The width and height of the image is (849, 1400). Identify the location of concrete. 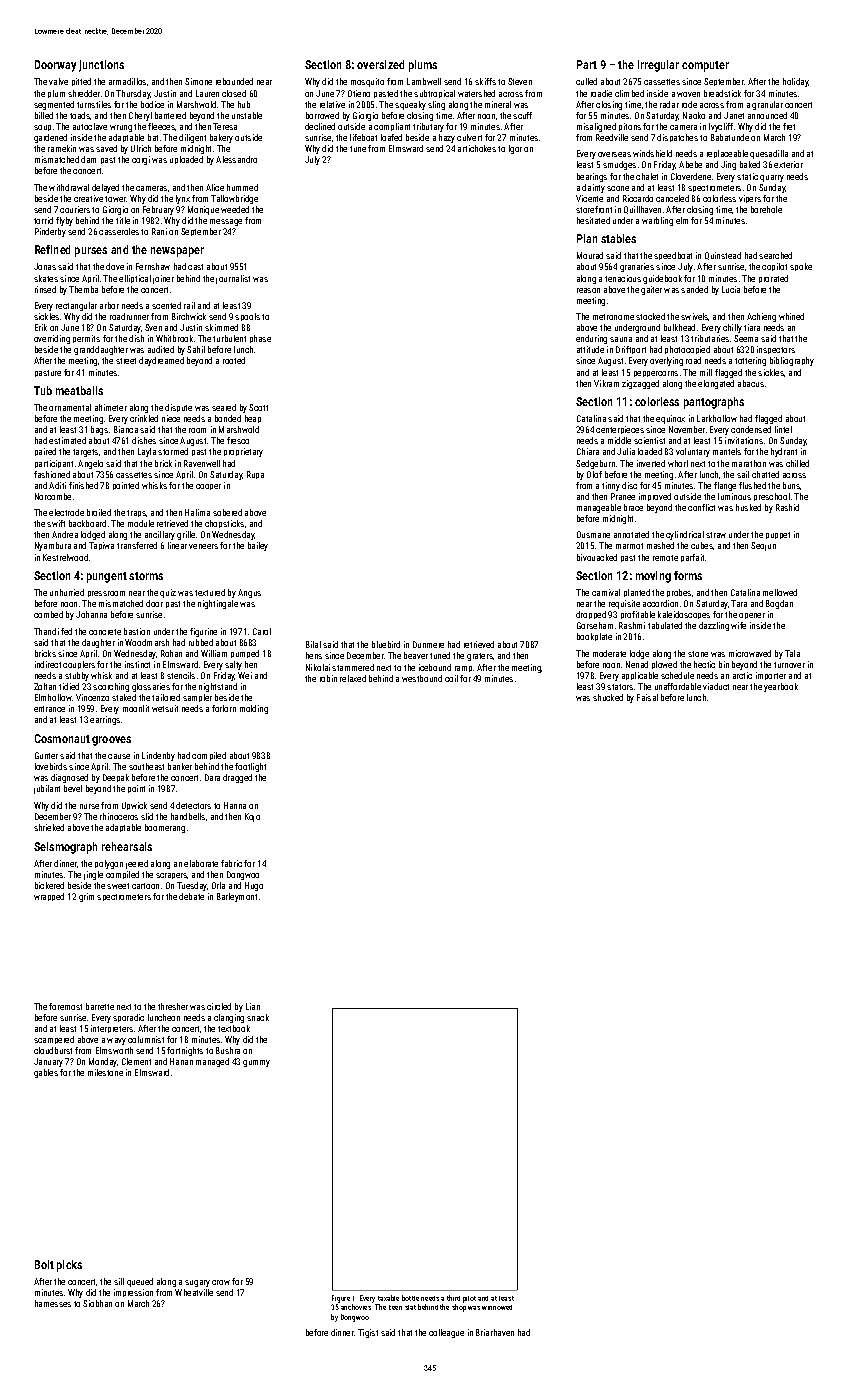
(105, 632).
